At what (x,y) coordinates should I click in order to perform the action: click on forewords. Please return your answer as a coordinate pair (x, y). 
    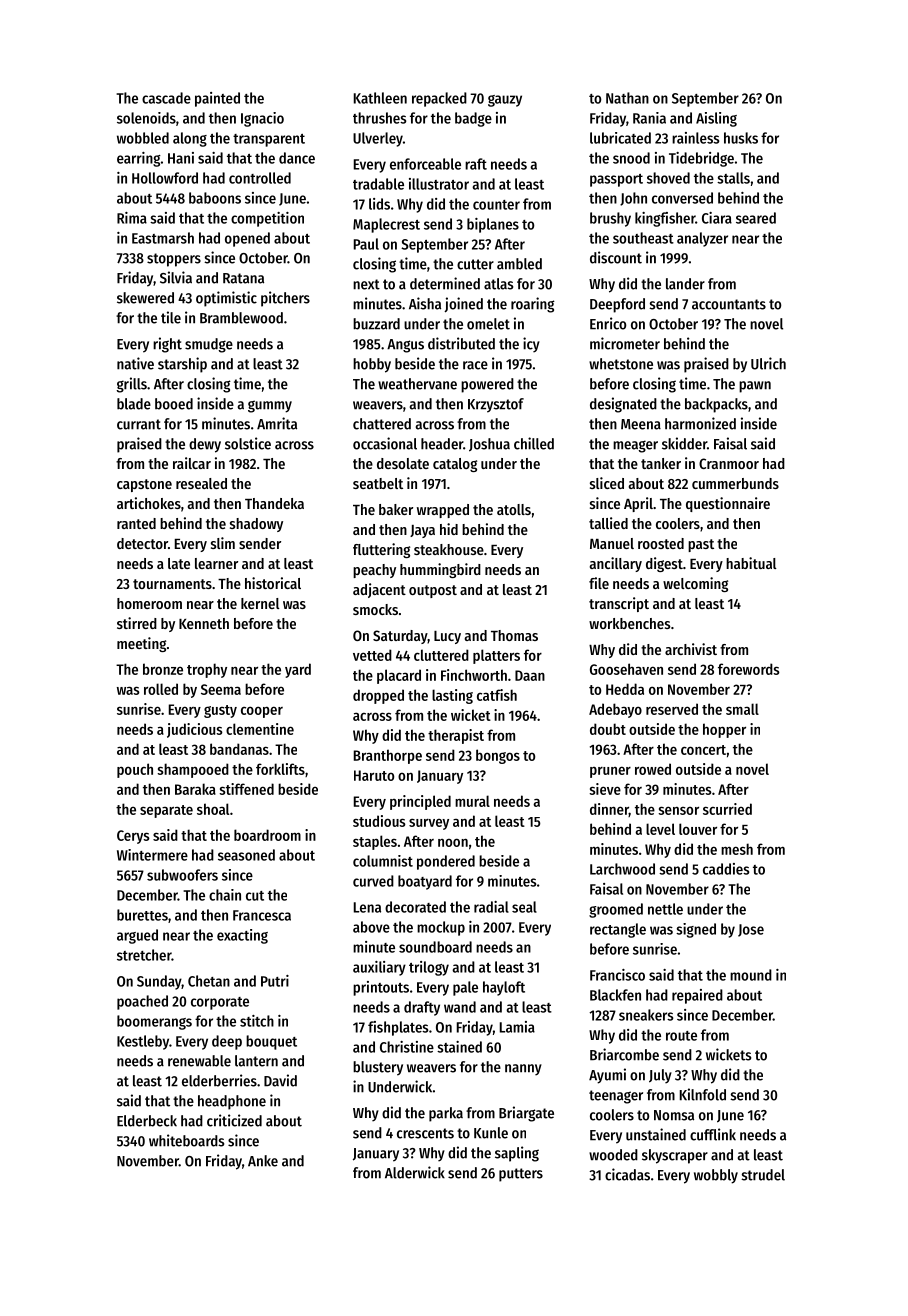
    Looking at the image, I should click on (749, 669).
